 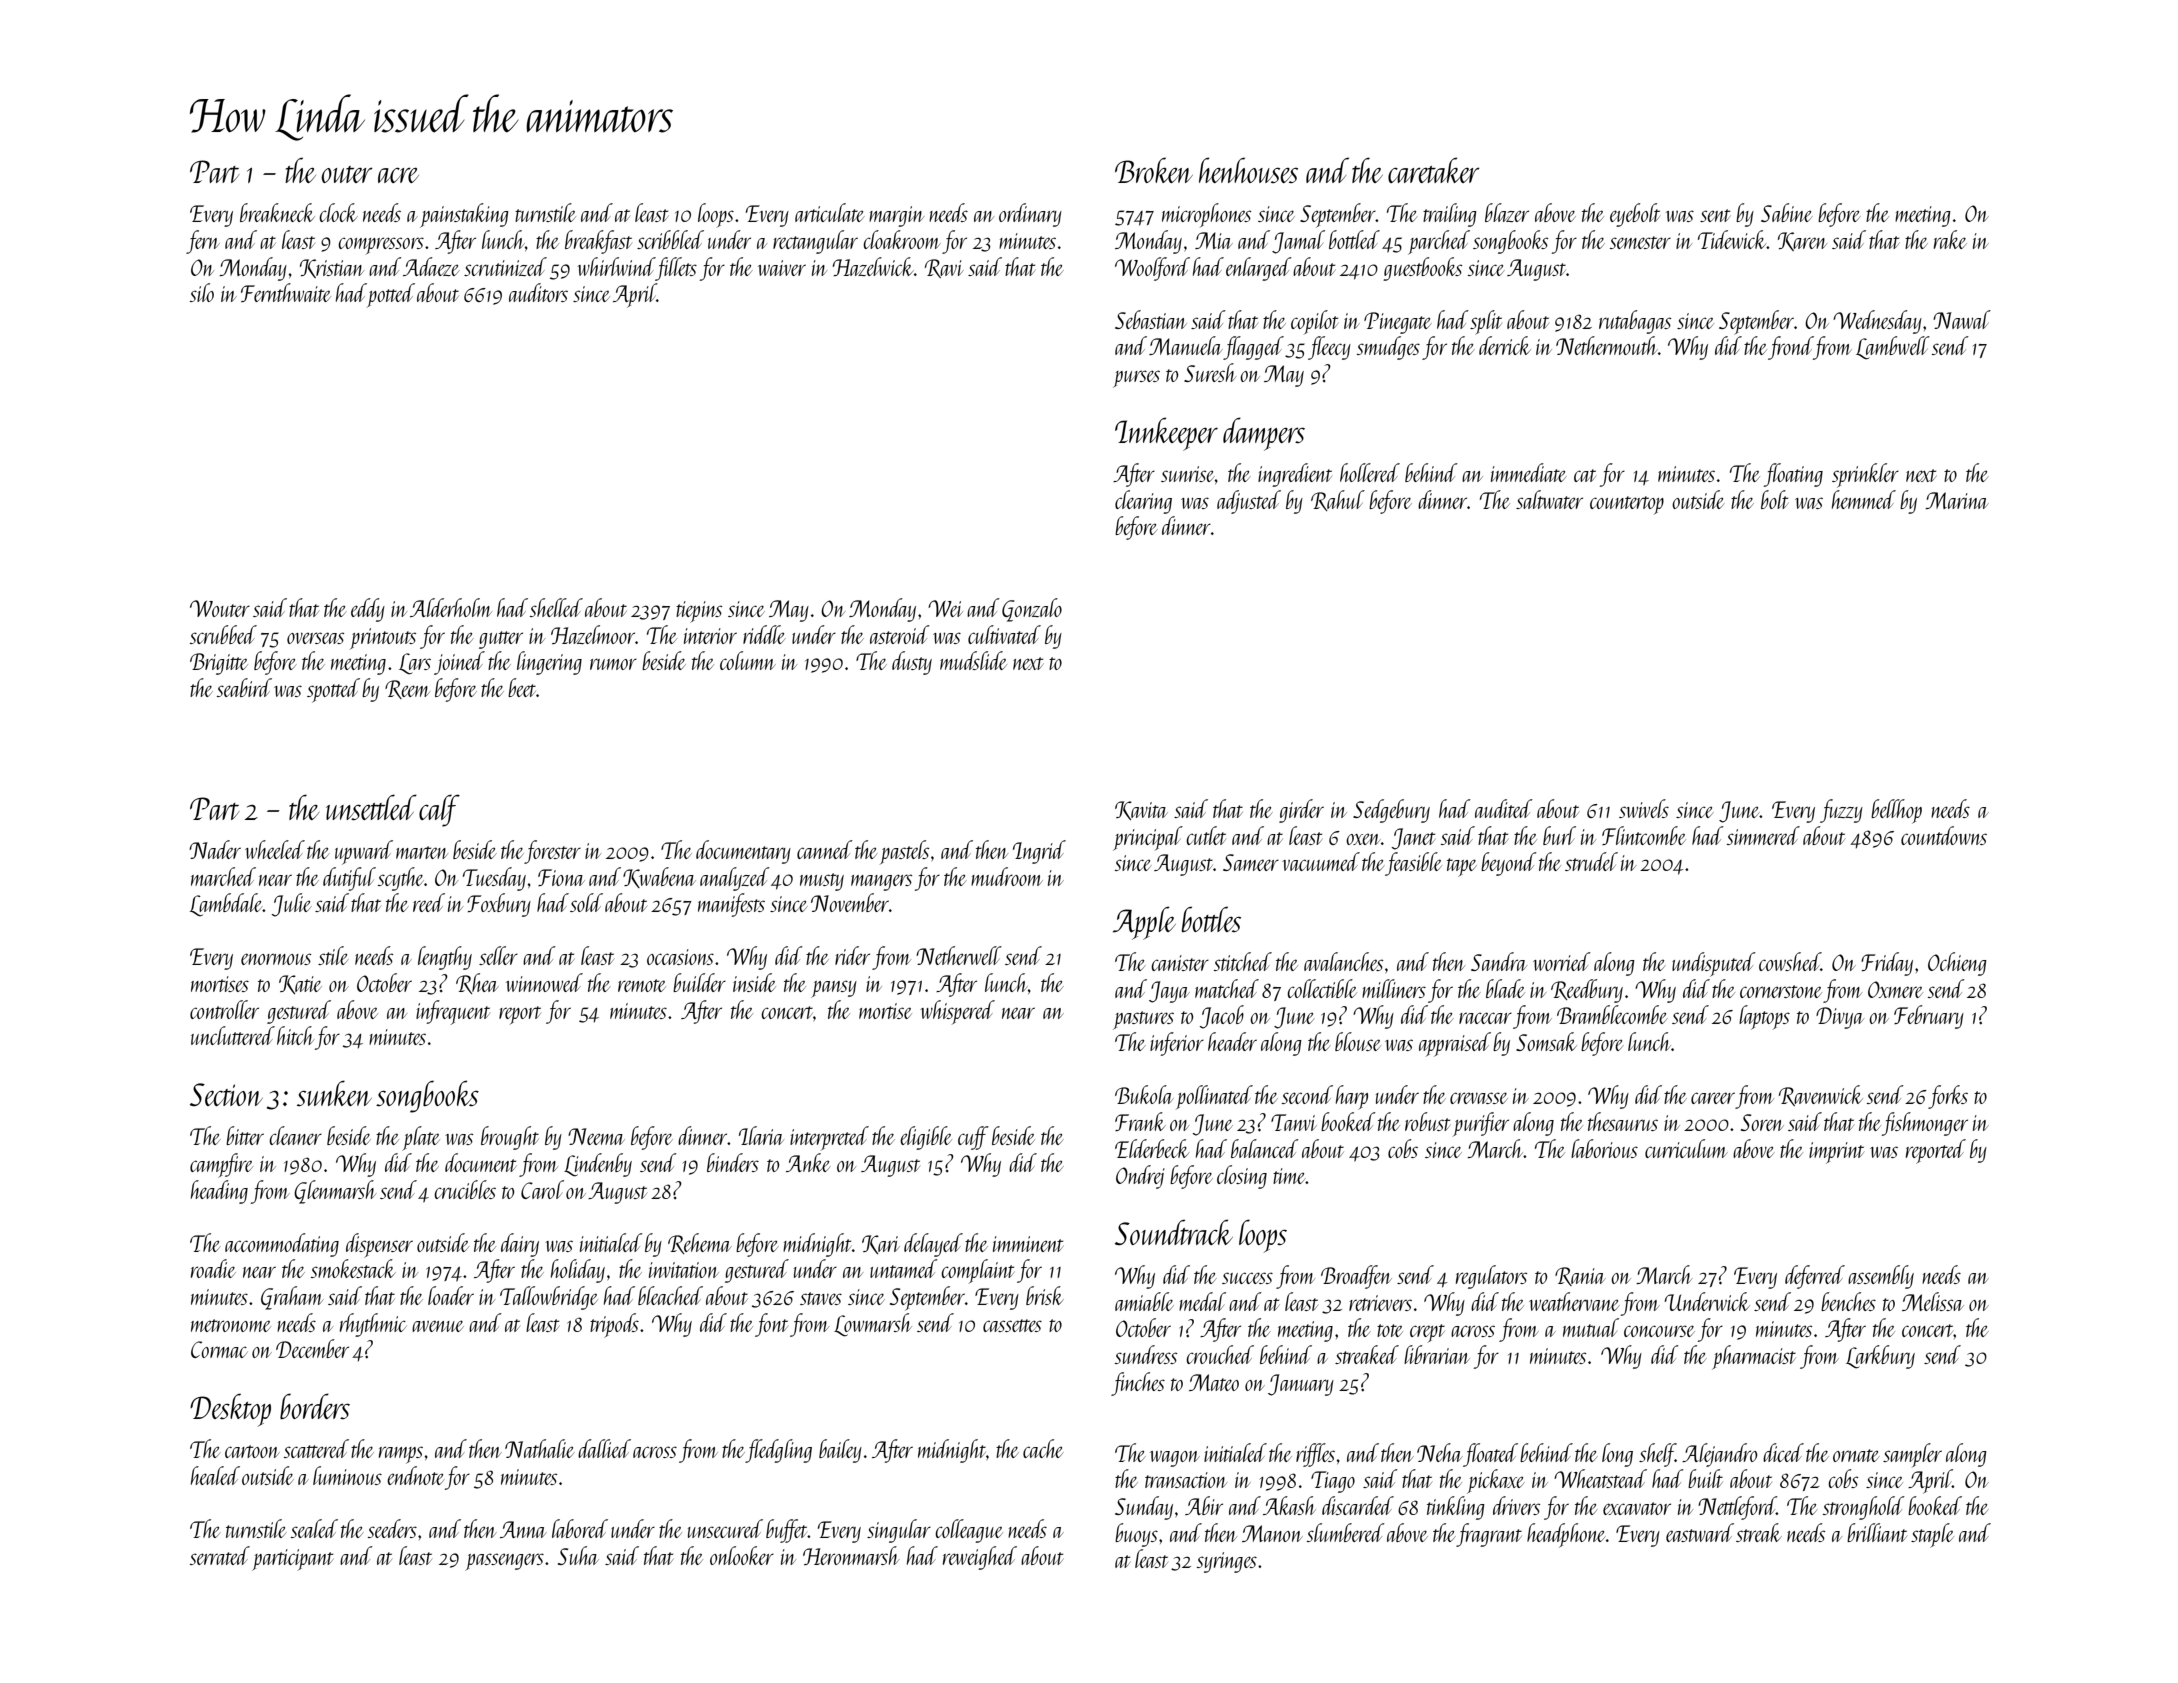 What do you see at coordinates (676, 269) in the image?
I see `fillets` at bounding box center [676, 269].
